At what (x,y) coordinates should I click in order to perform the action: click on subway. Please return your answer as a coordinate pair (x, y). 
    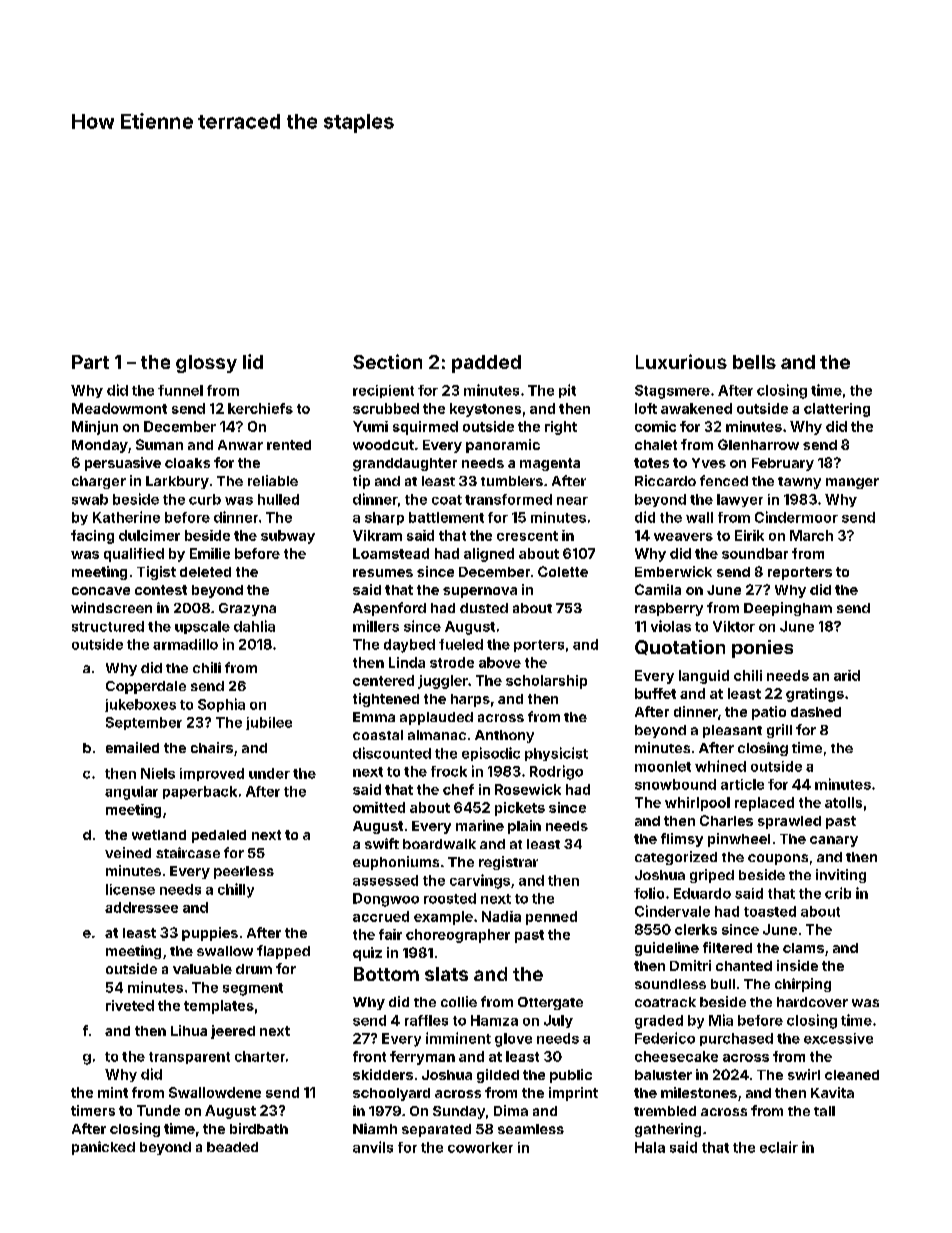
    Looking at the image, I should click on (288, 537).
